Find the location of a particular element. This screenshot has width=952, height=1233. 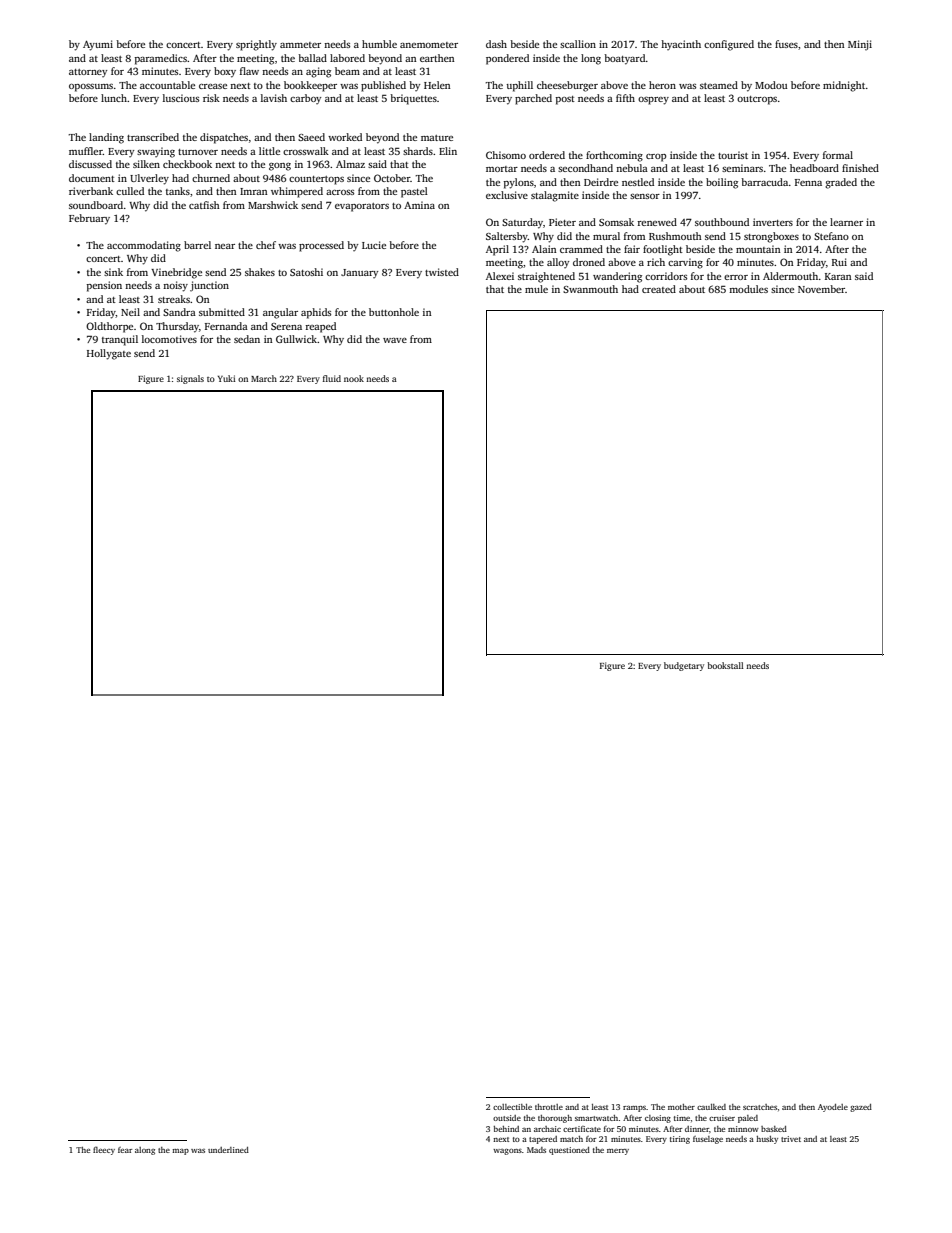

underlined is located at coordinates (228, 1150).
